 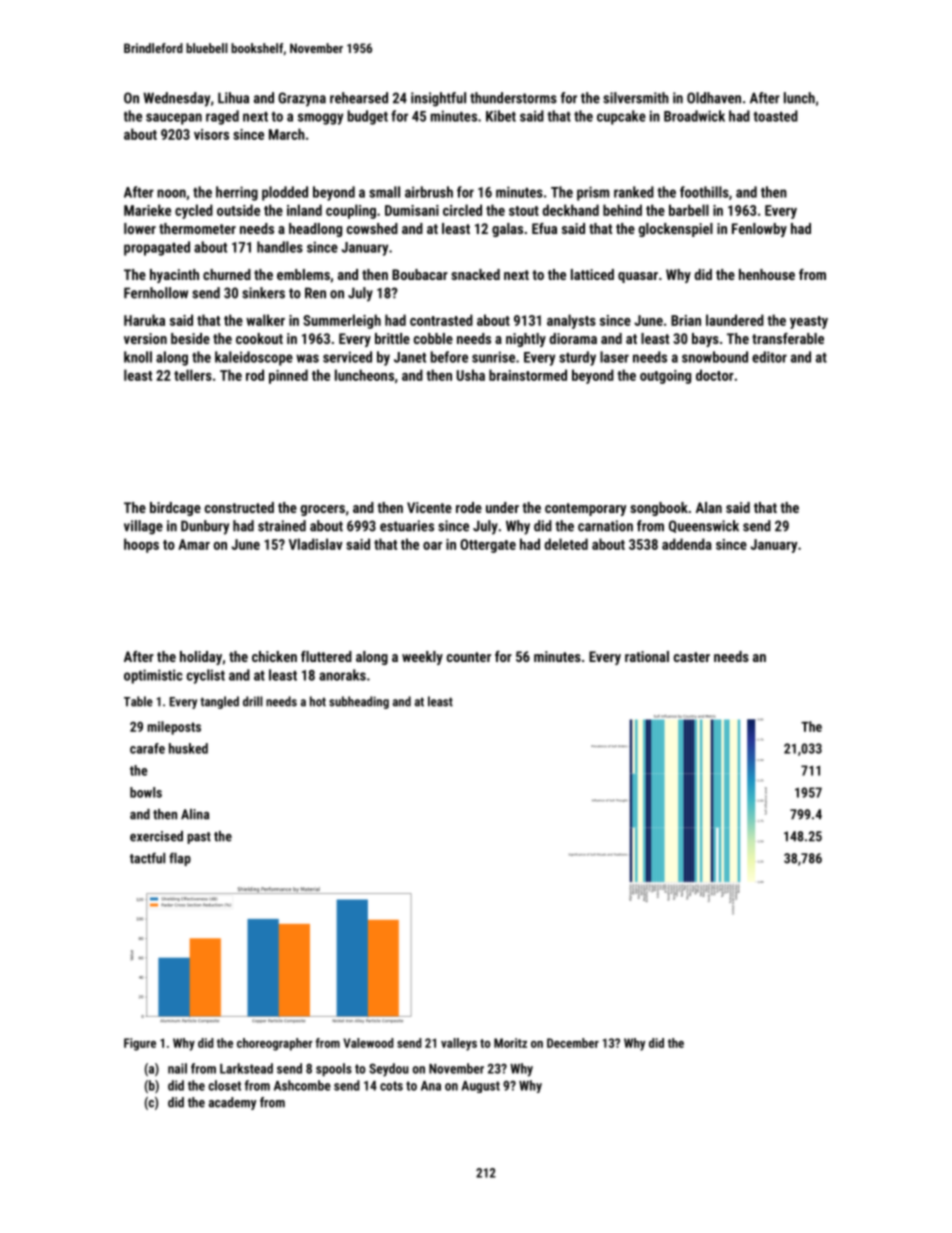 I want to click on outgoing, so click(x=665, y=377).
